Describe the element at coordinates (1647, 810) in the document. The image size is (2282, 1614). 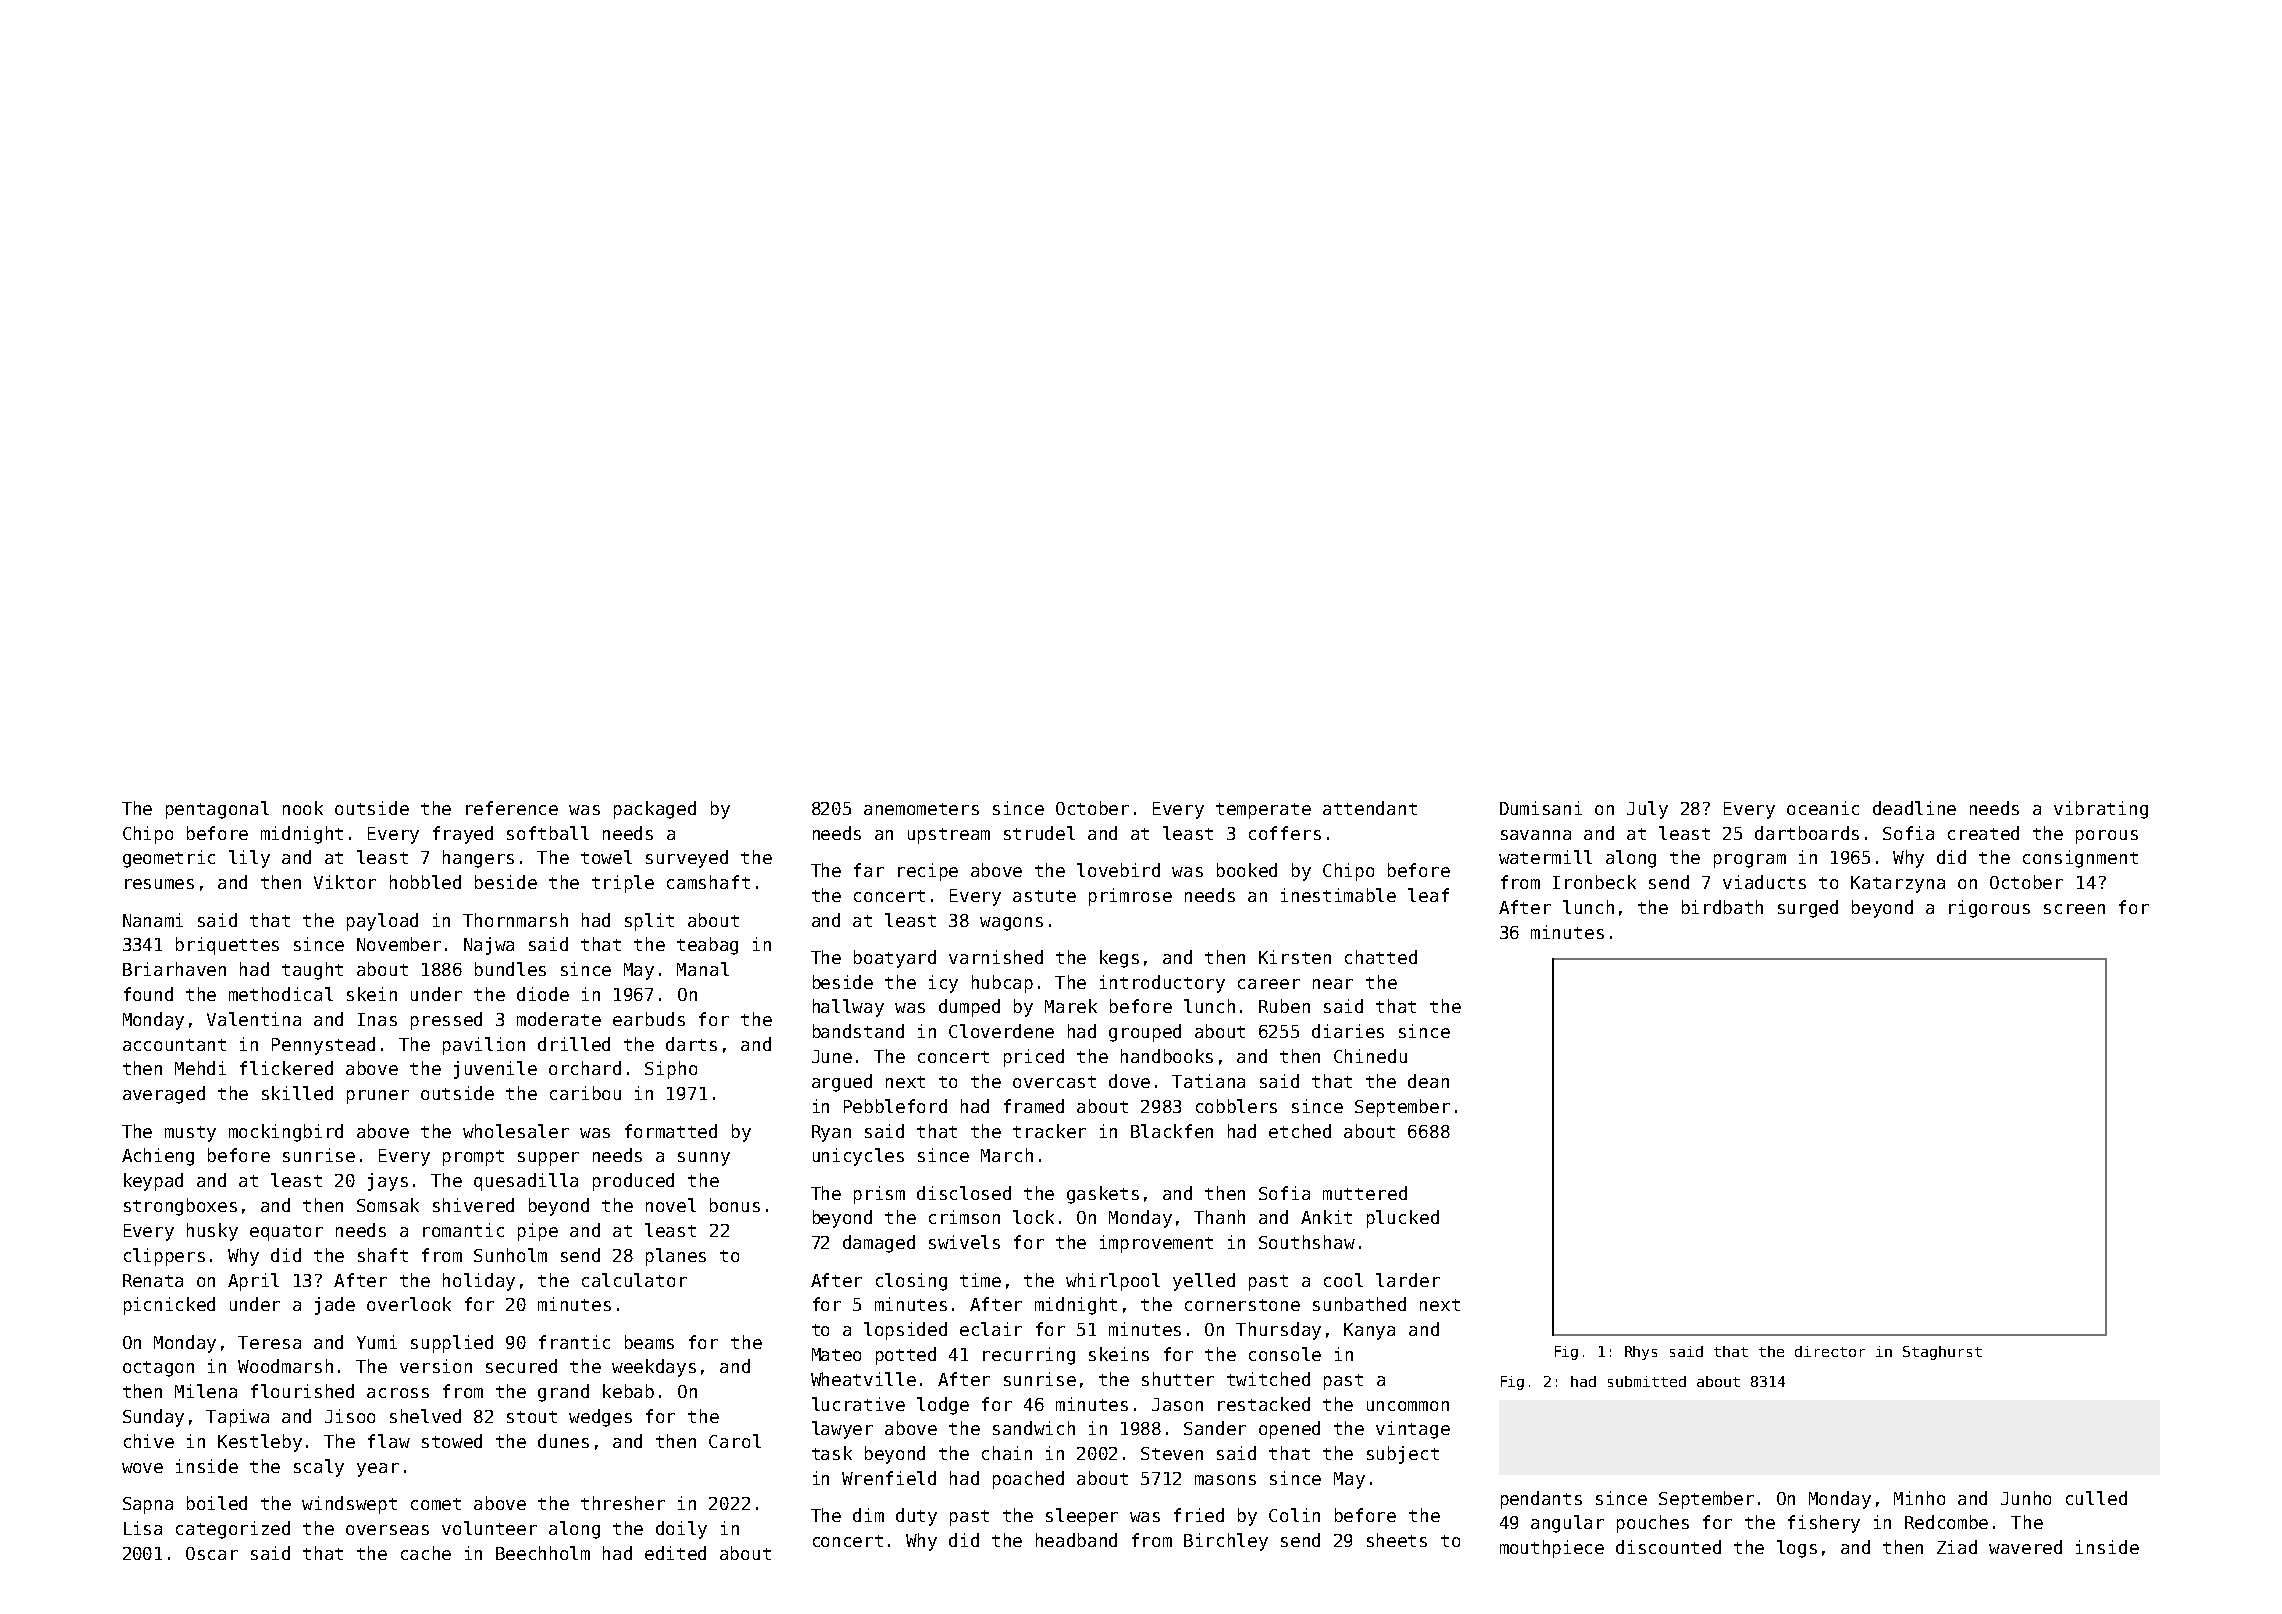
I see `July` at that location.
